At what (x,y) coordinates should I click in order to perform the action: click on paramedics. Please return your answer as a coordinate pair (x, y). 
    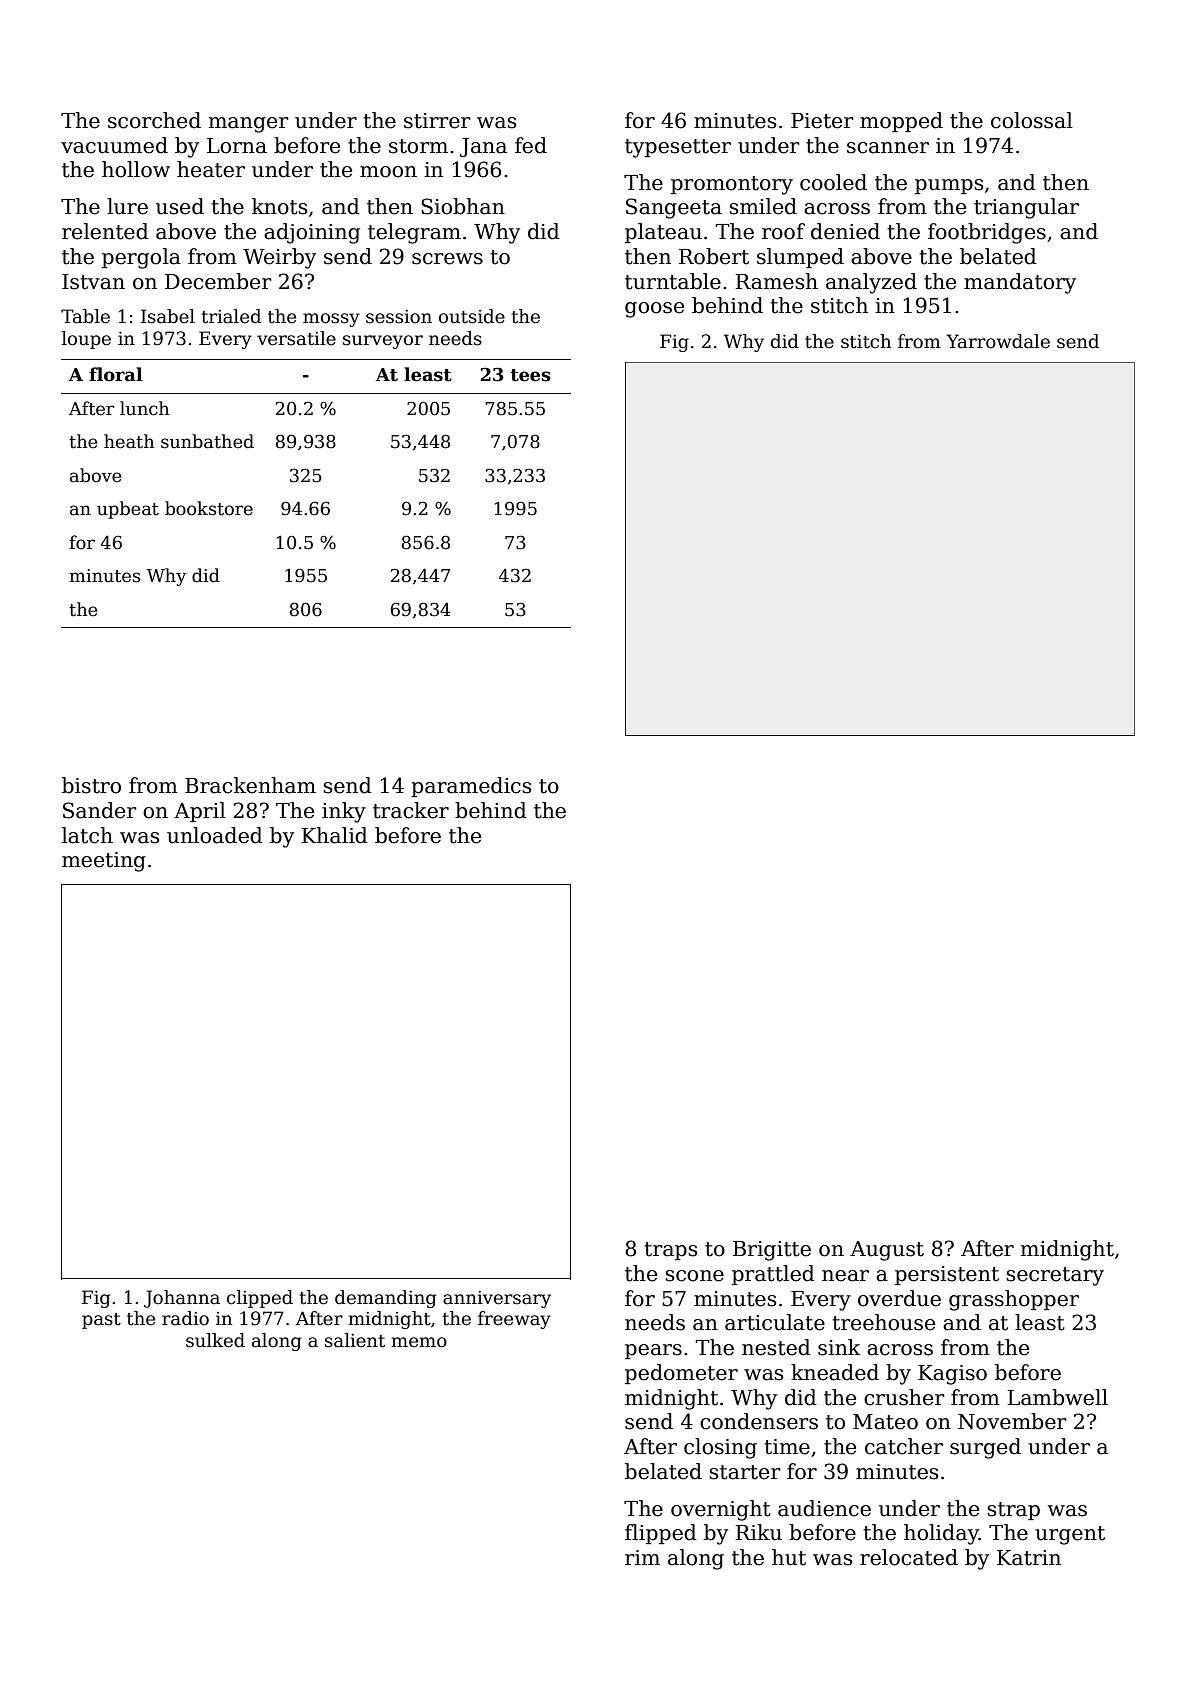
    Looking at the image, I should click on (471, 787).
